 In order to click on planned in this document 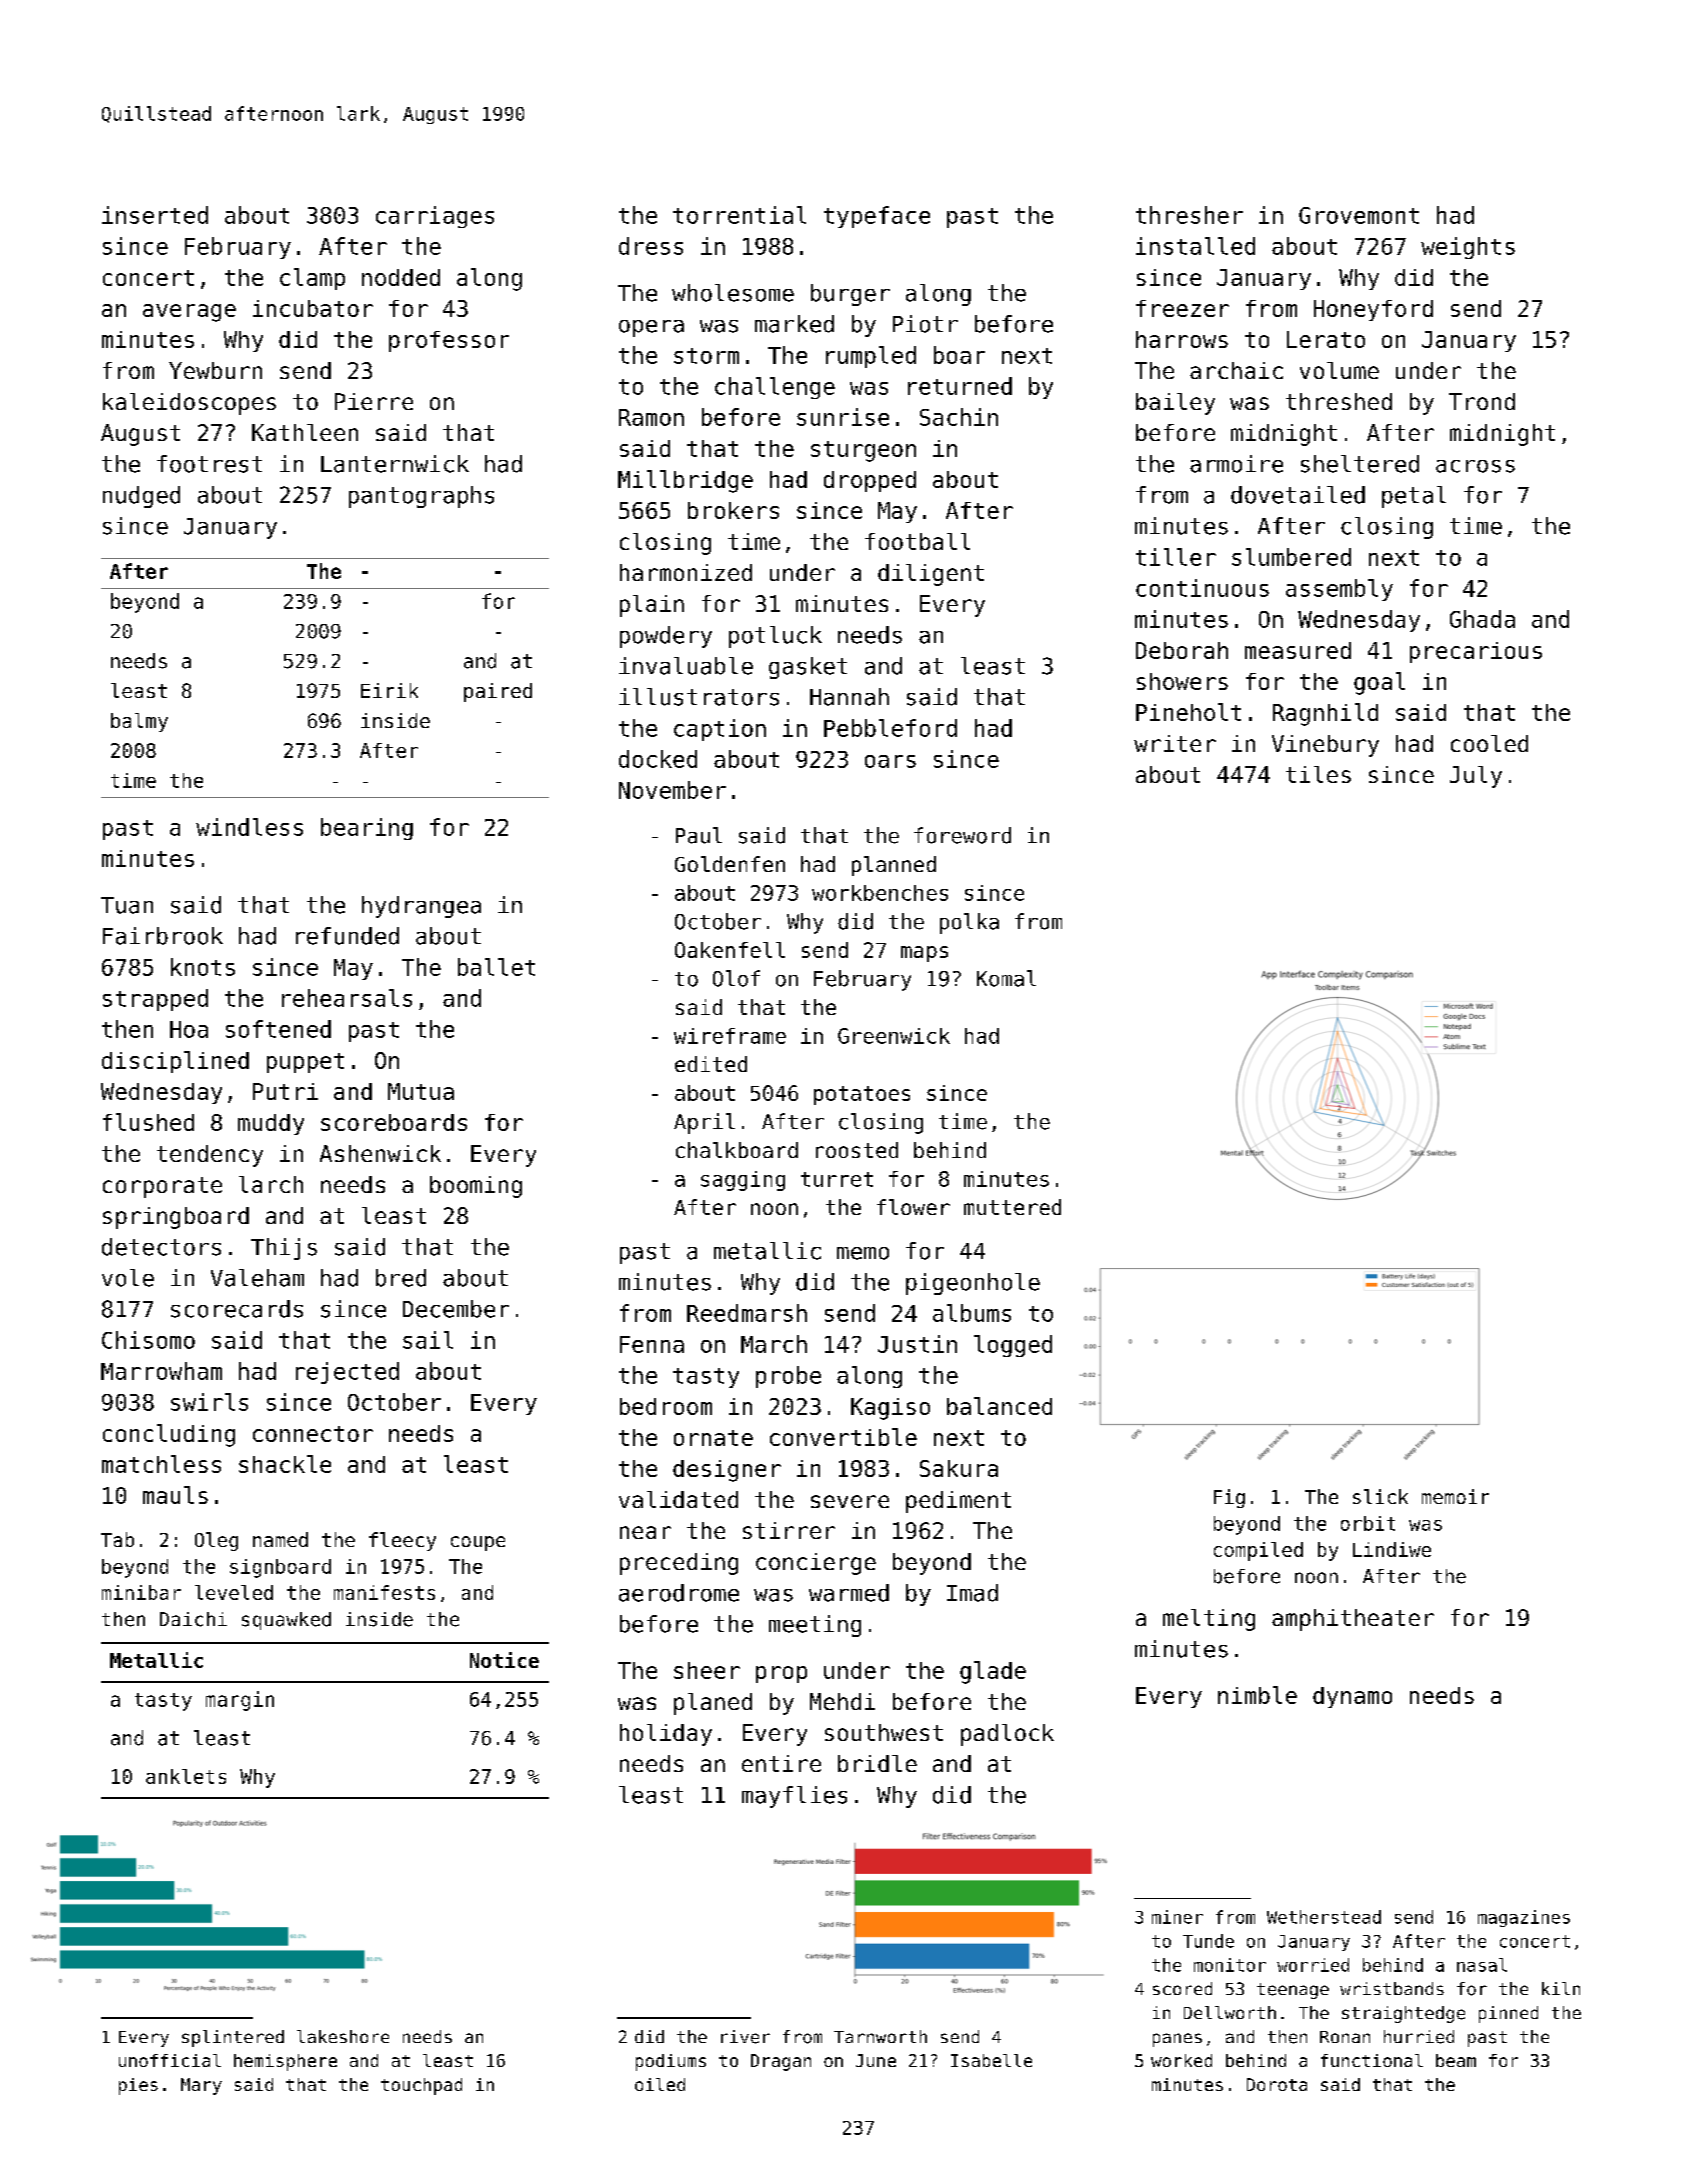, I will do `click(894, 866)`.
